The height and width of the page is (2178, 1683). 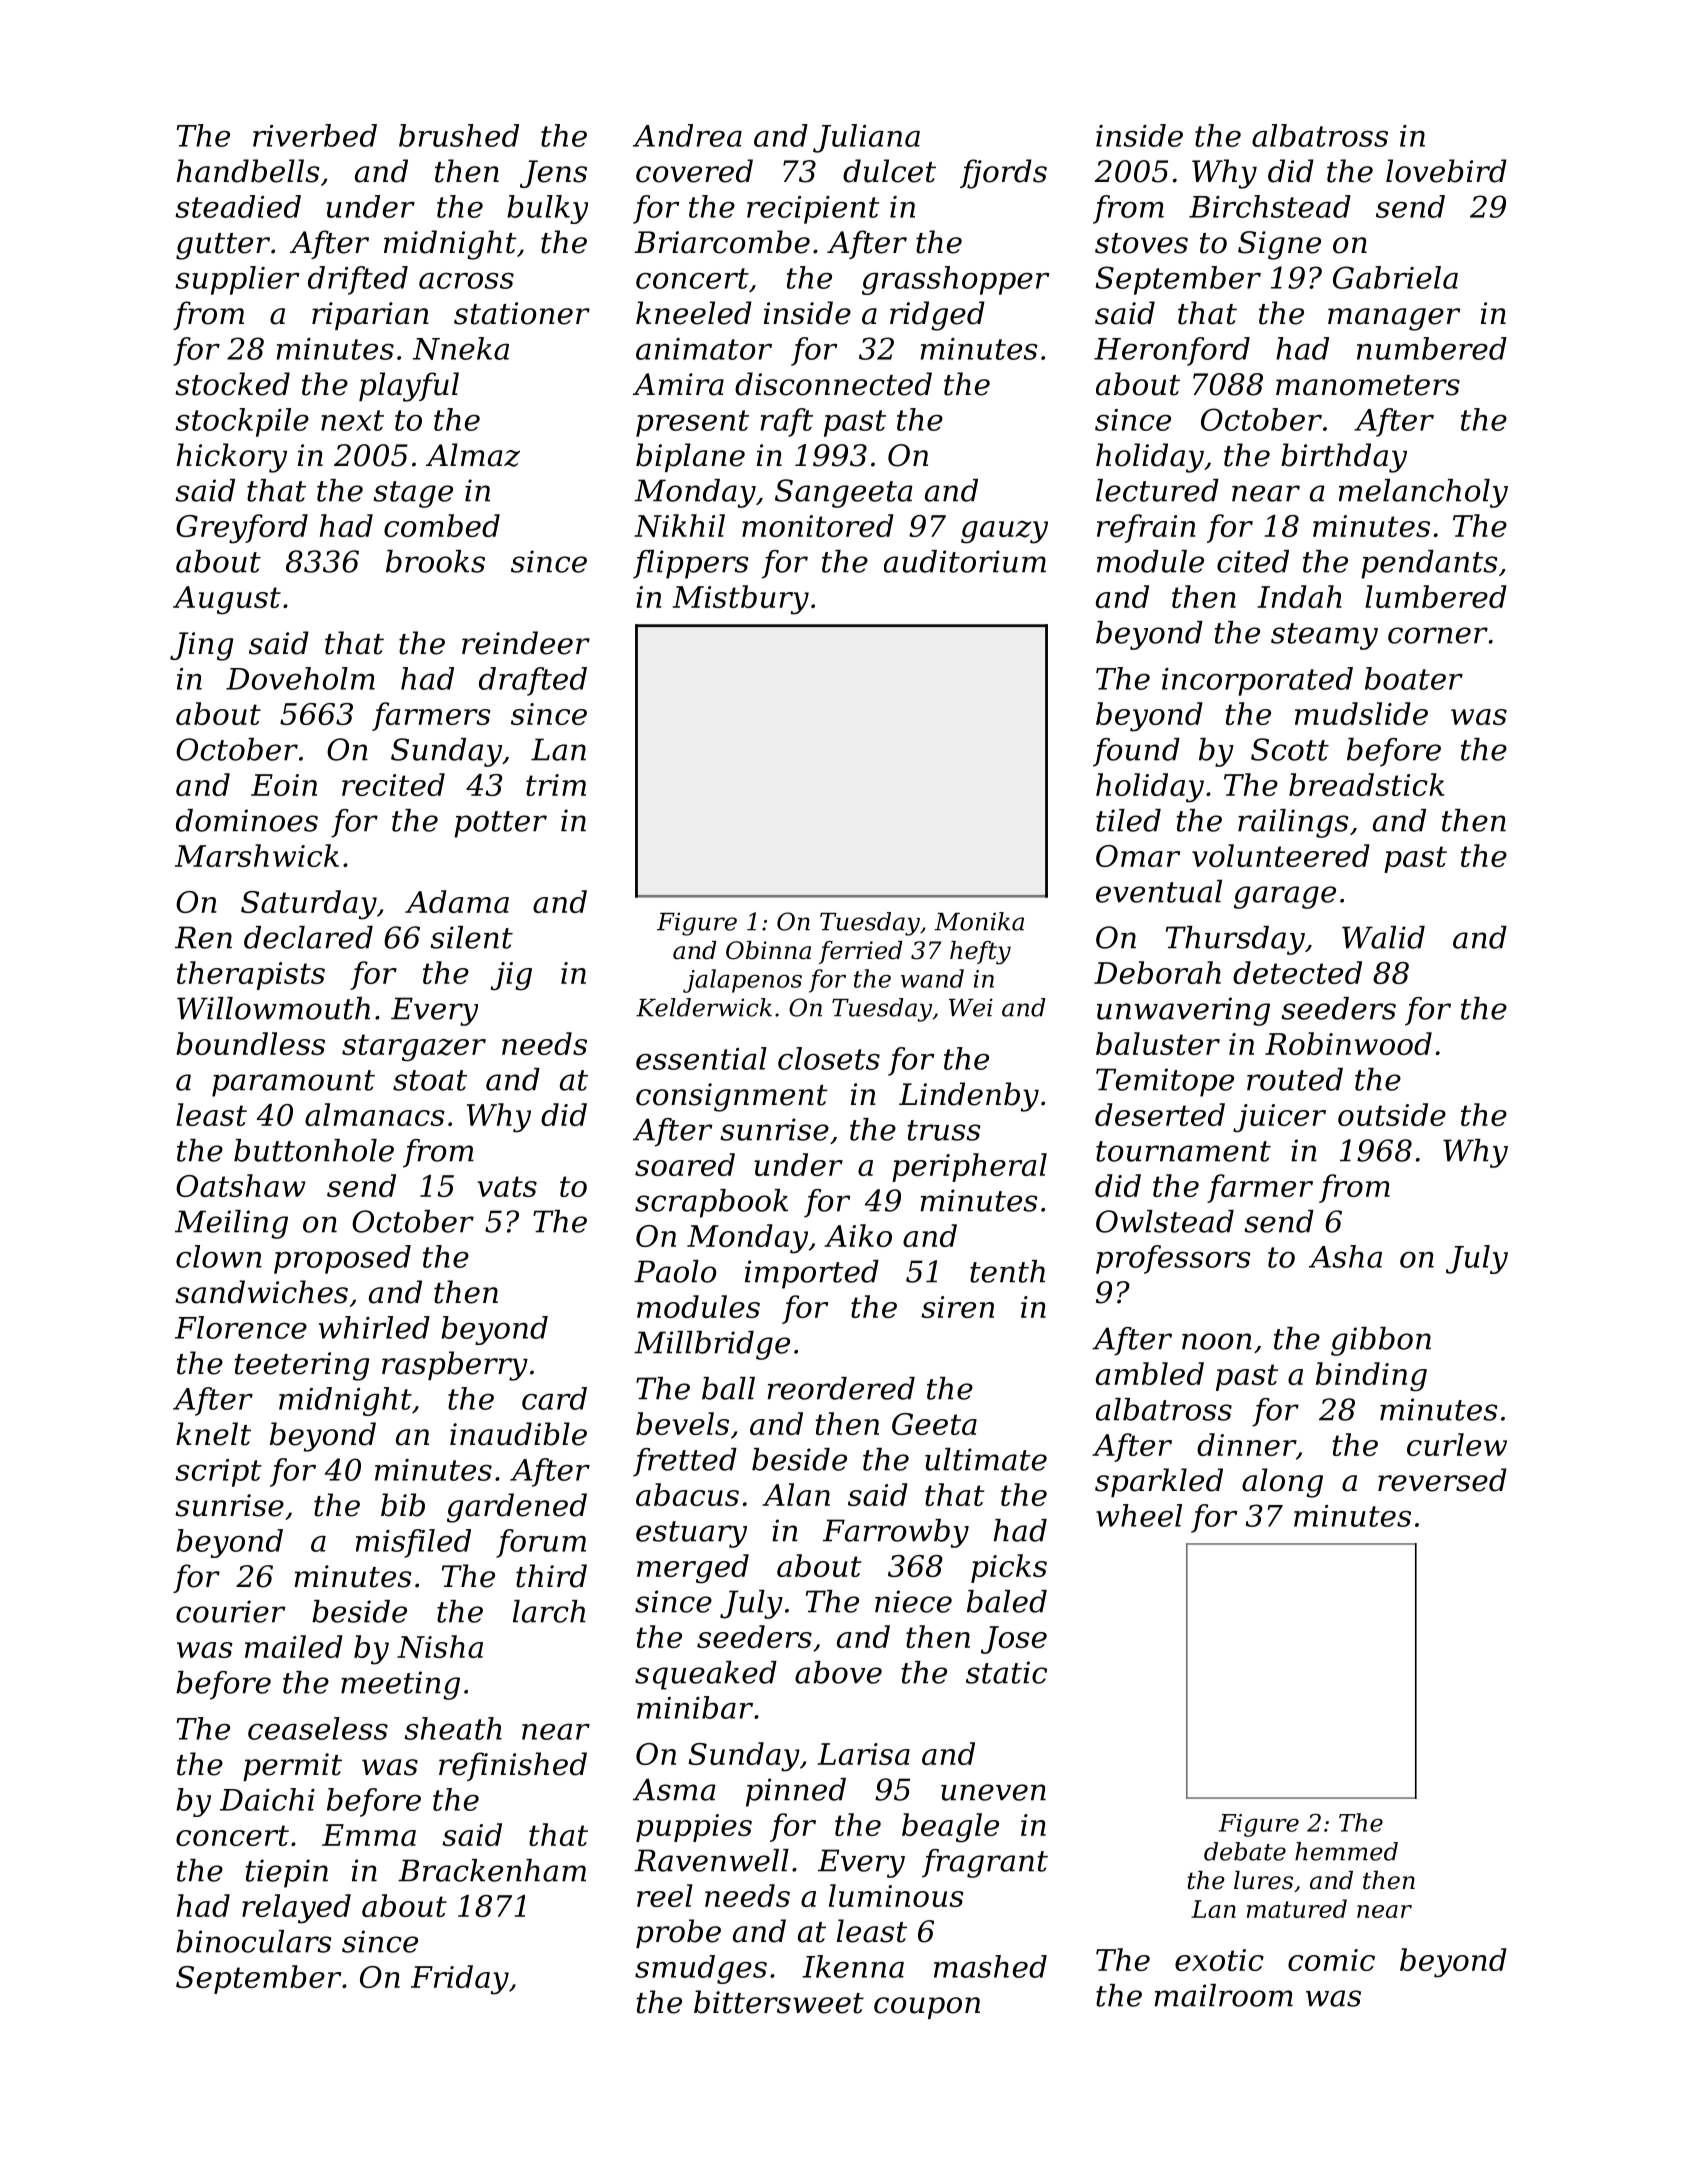 What do you see at coordinates (1346, 1851) in the page?
I see `hemmed` at bounding box center [1346, 1851].
